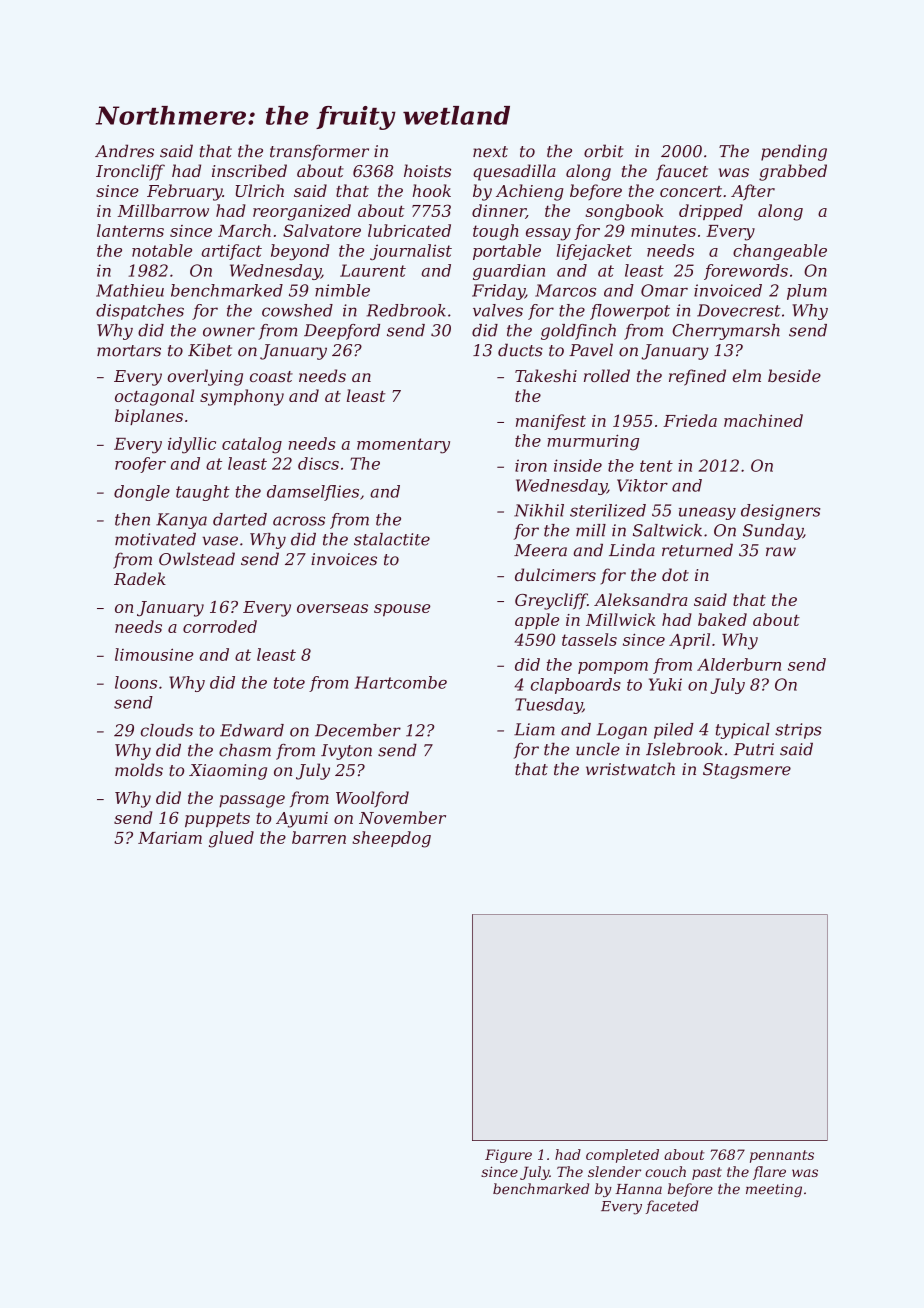 Image resolution: width=924 pixels, height=1308 pixels. What do you see at coordinates (319, 152) in the screenshot?
I see `transformer` at bounding box center [319, 152].
